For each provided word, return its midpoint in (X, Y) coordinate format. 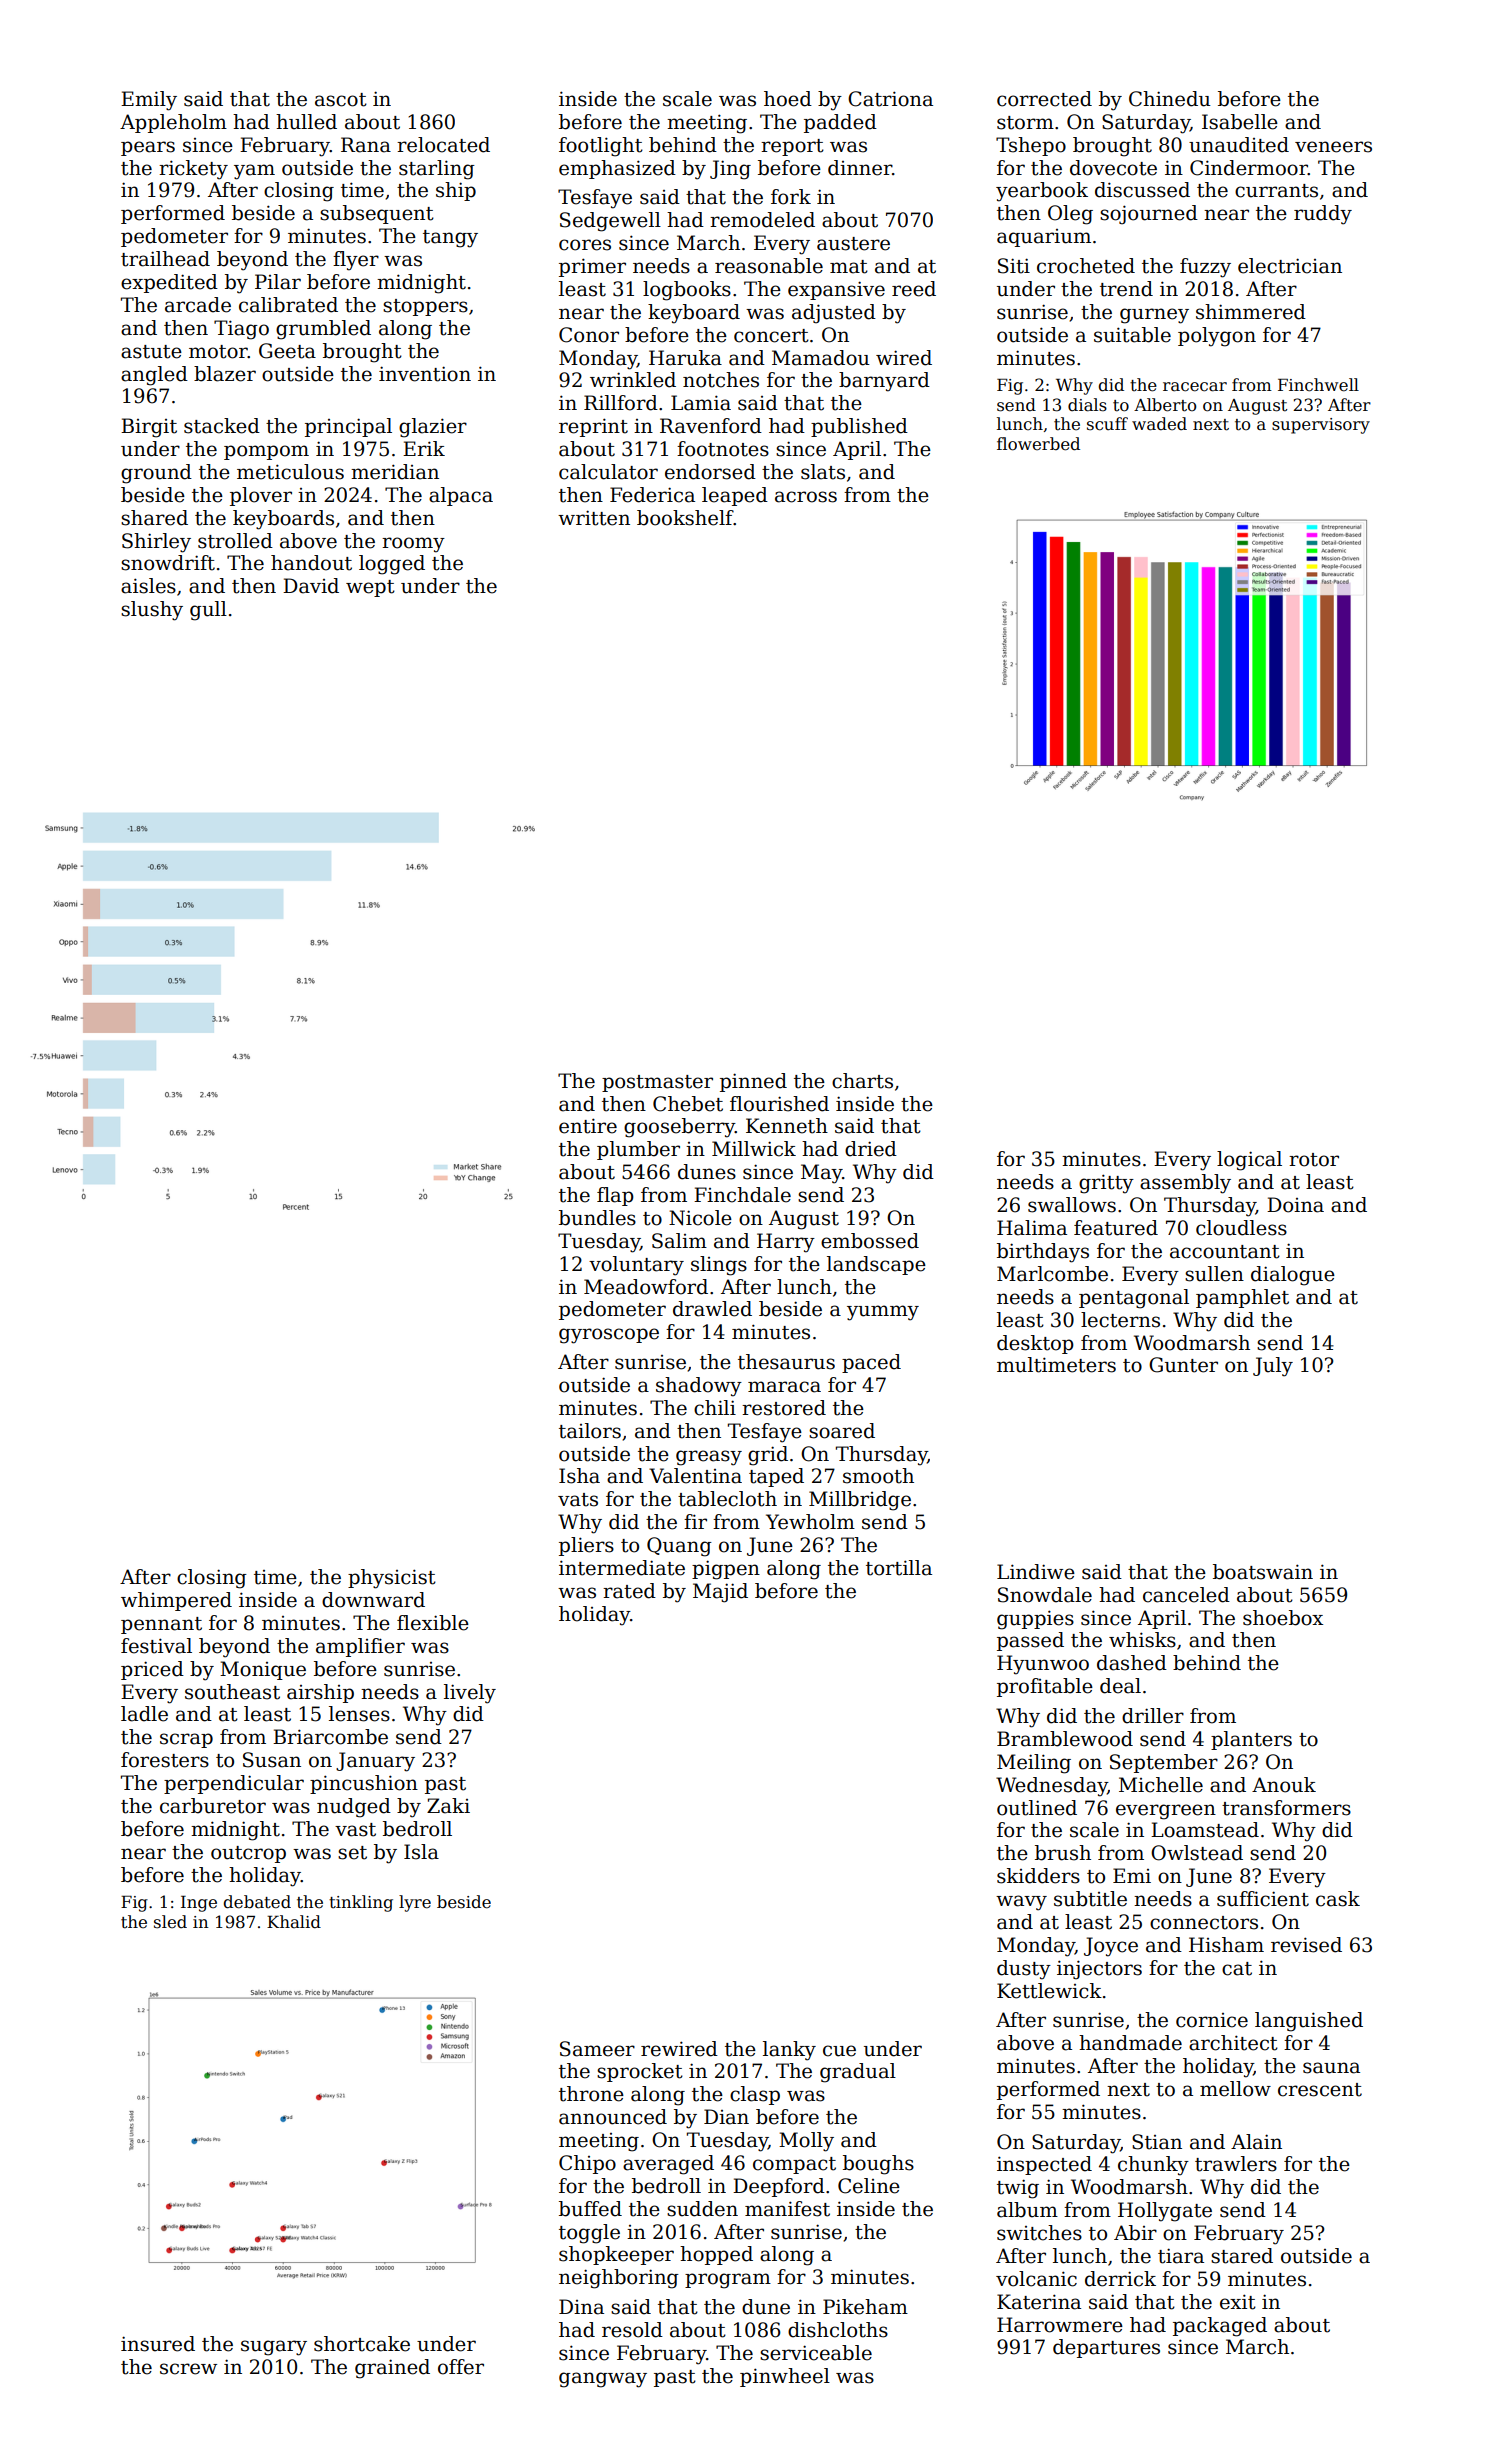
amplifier (360, 1647)
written (594, 518)
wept (370, 588)
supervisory (1321, 426)
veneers (1333, 147)
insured (158, 2344)
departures (1106, 2348)
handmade (1130, 2043)
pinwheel (785, 2377)
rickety (193, 170)
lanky (789, 2051)
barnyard (884, 382)
